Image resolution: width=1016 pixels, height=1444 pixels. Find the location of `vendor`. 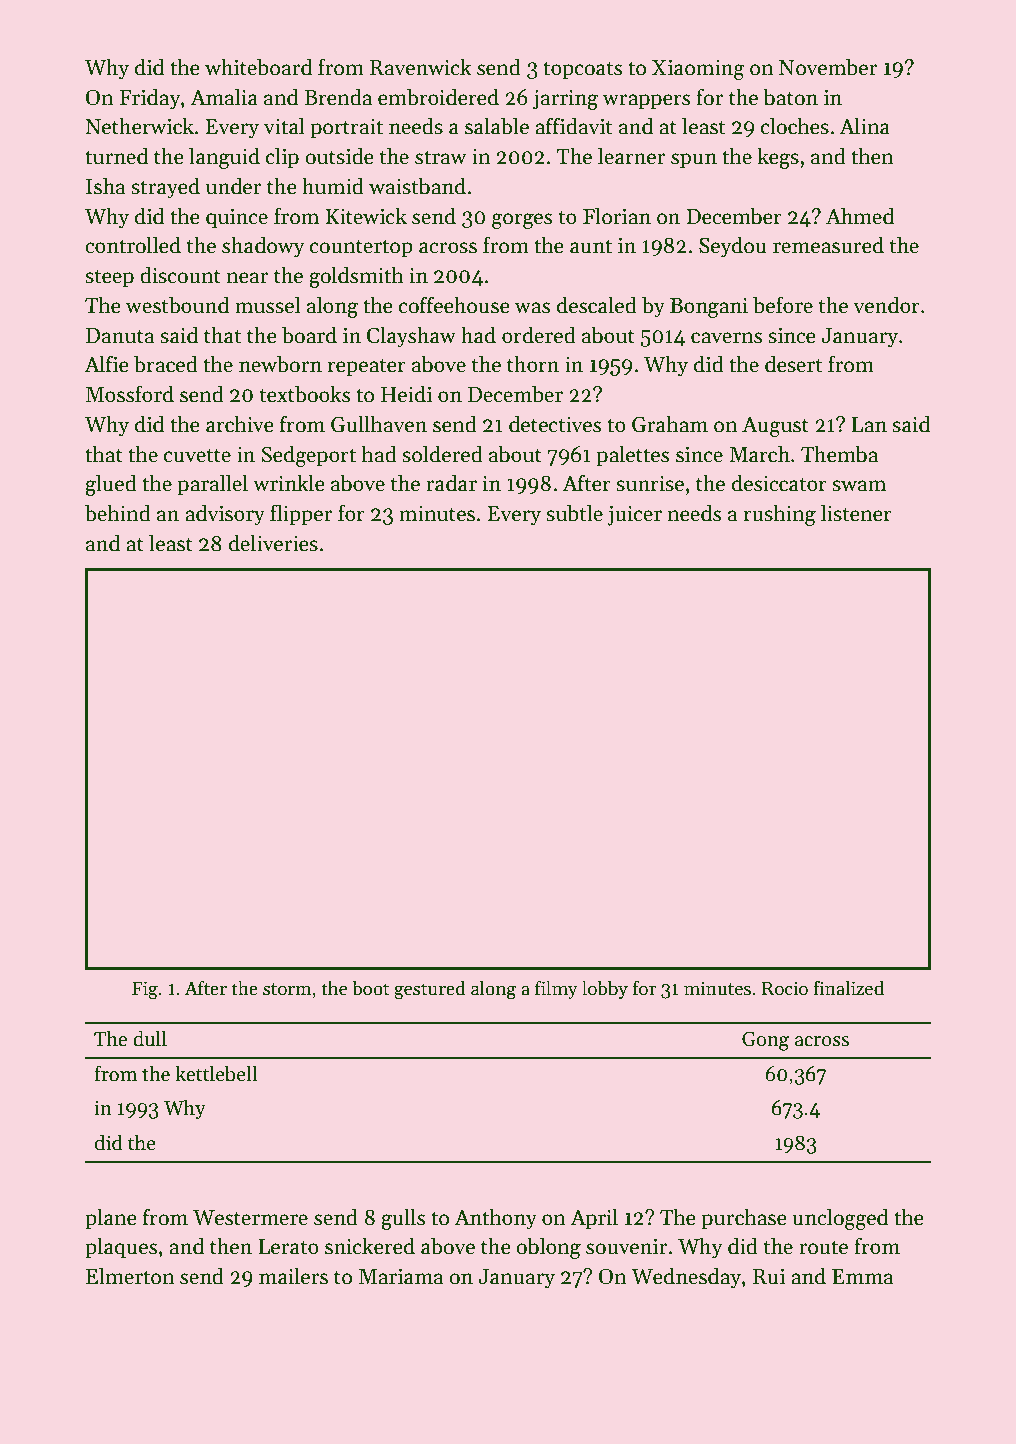

vendor is located at coordinates (886, 305).
